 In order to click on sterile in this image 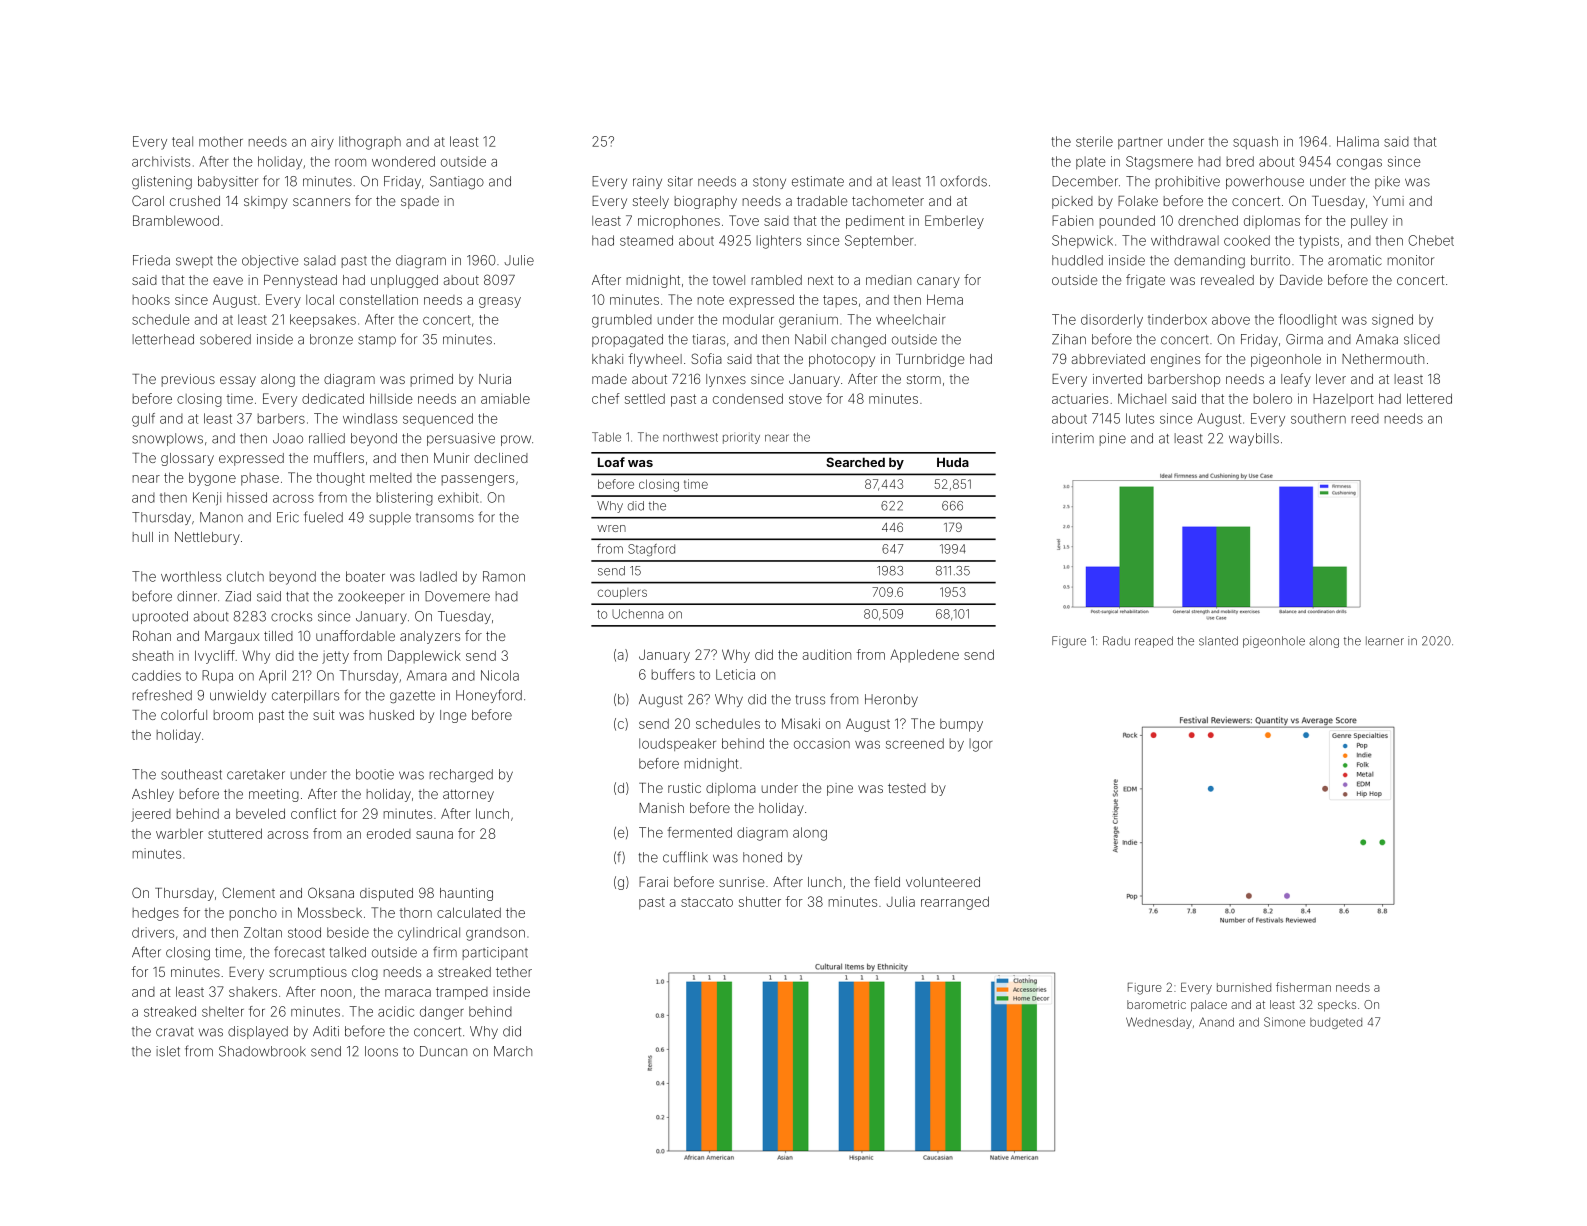, I will do `click(1094, 141)`.
